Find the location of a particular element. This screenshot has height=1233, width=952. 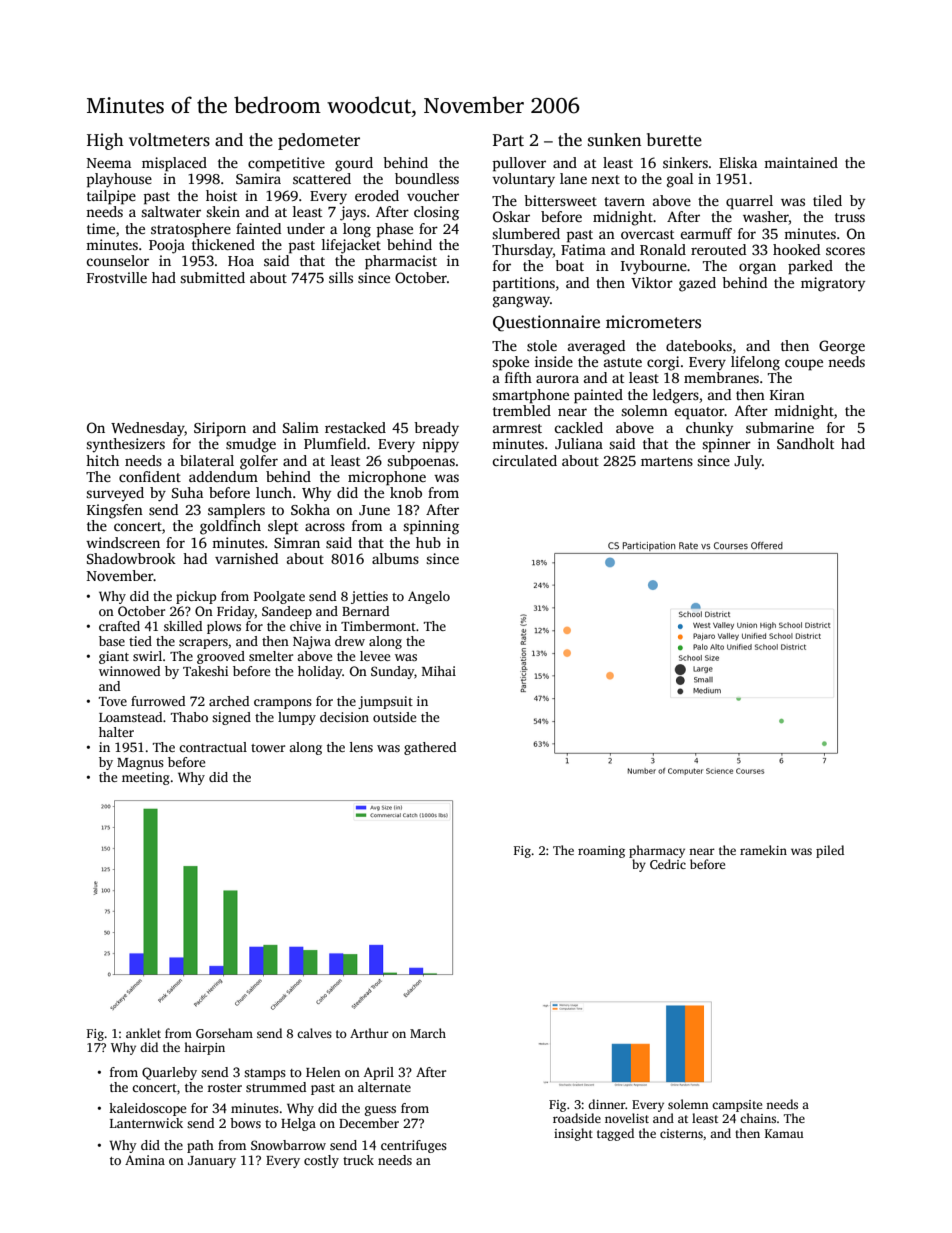

lens is located at coordinates (361, 747).
